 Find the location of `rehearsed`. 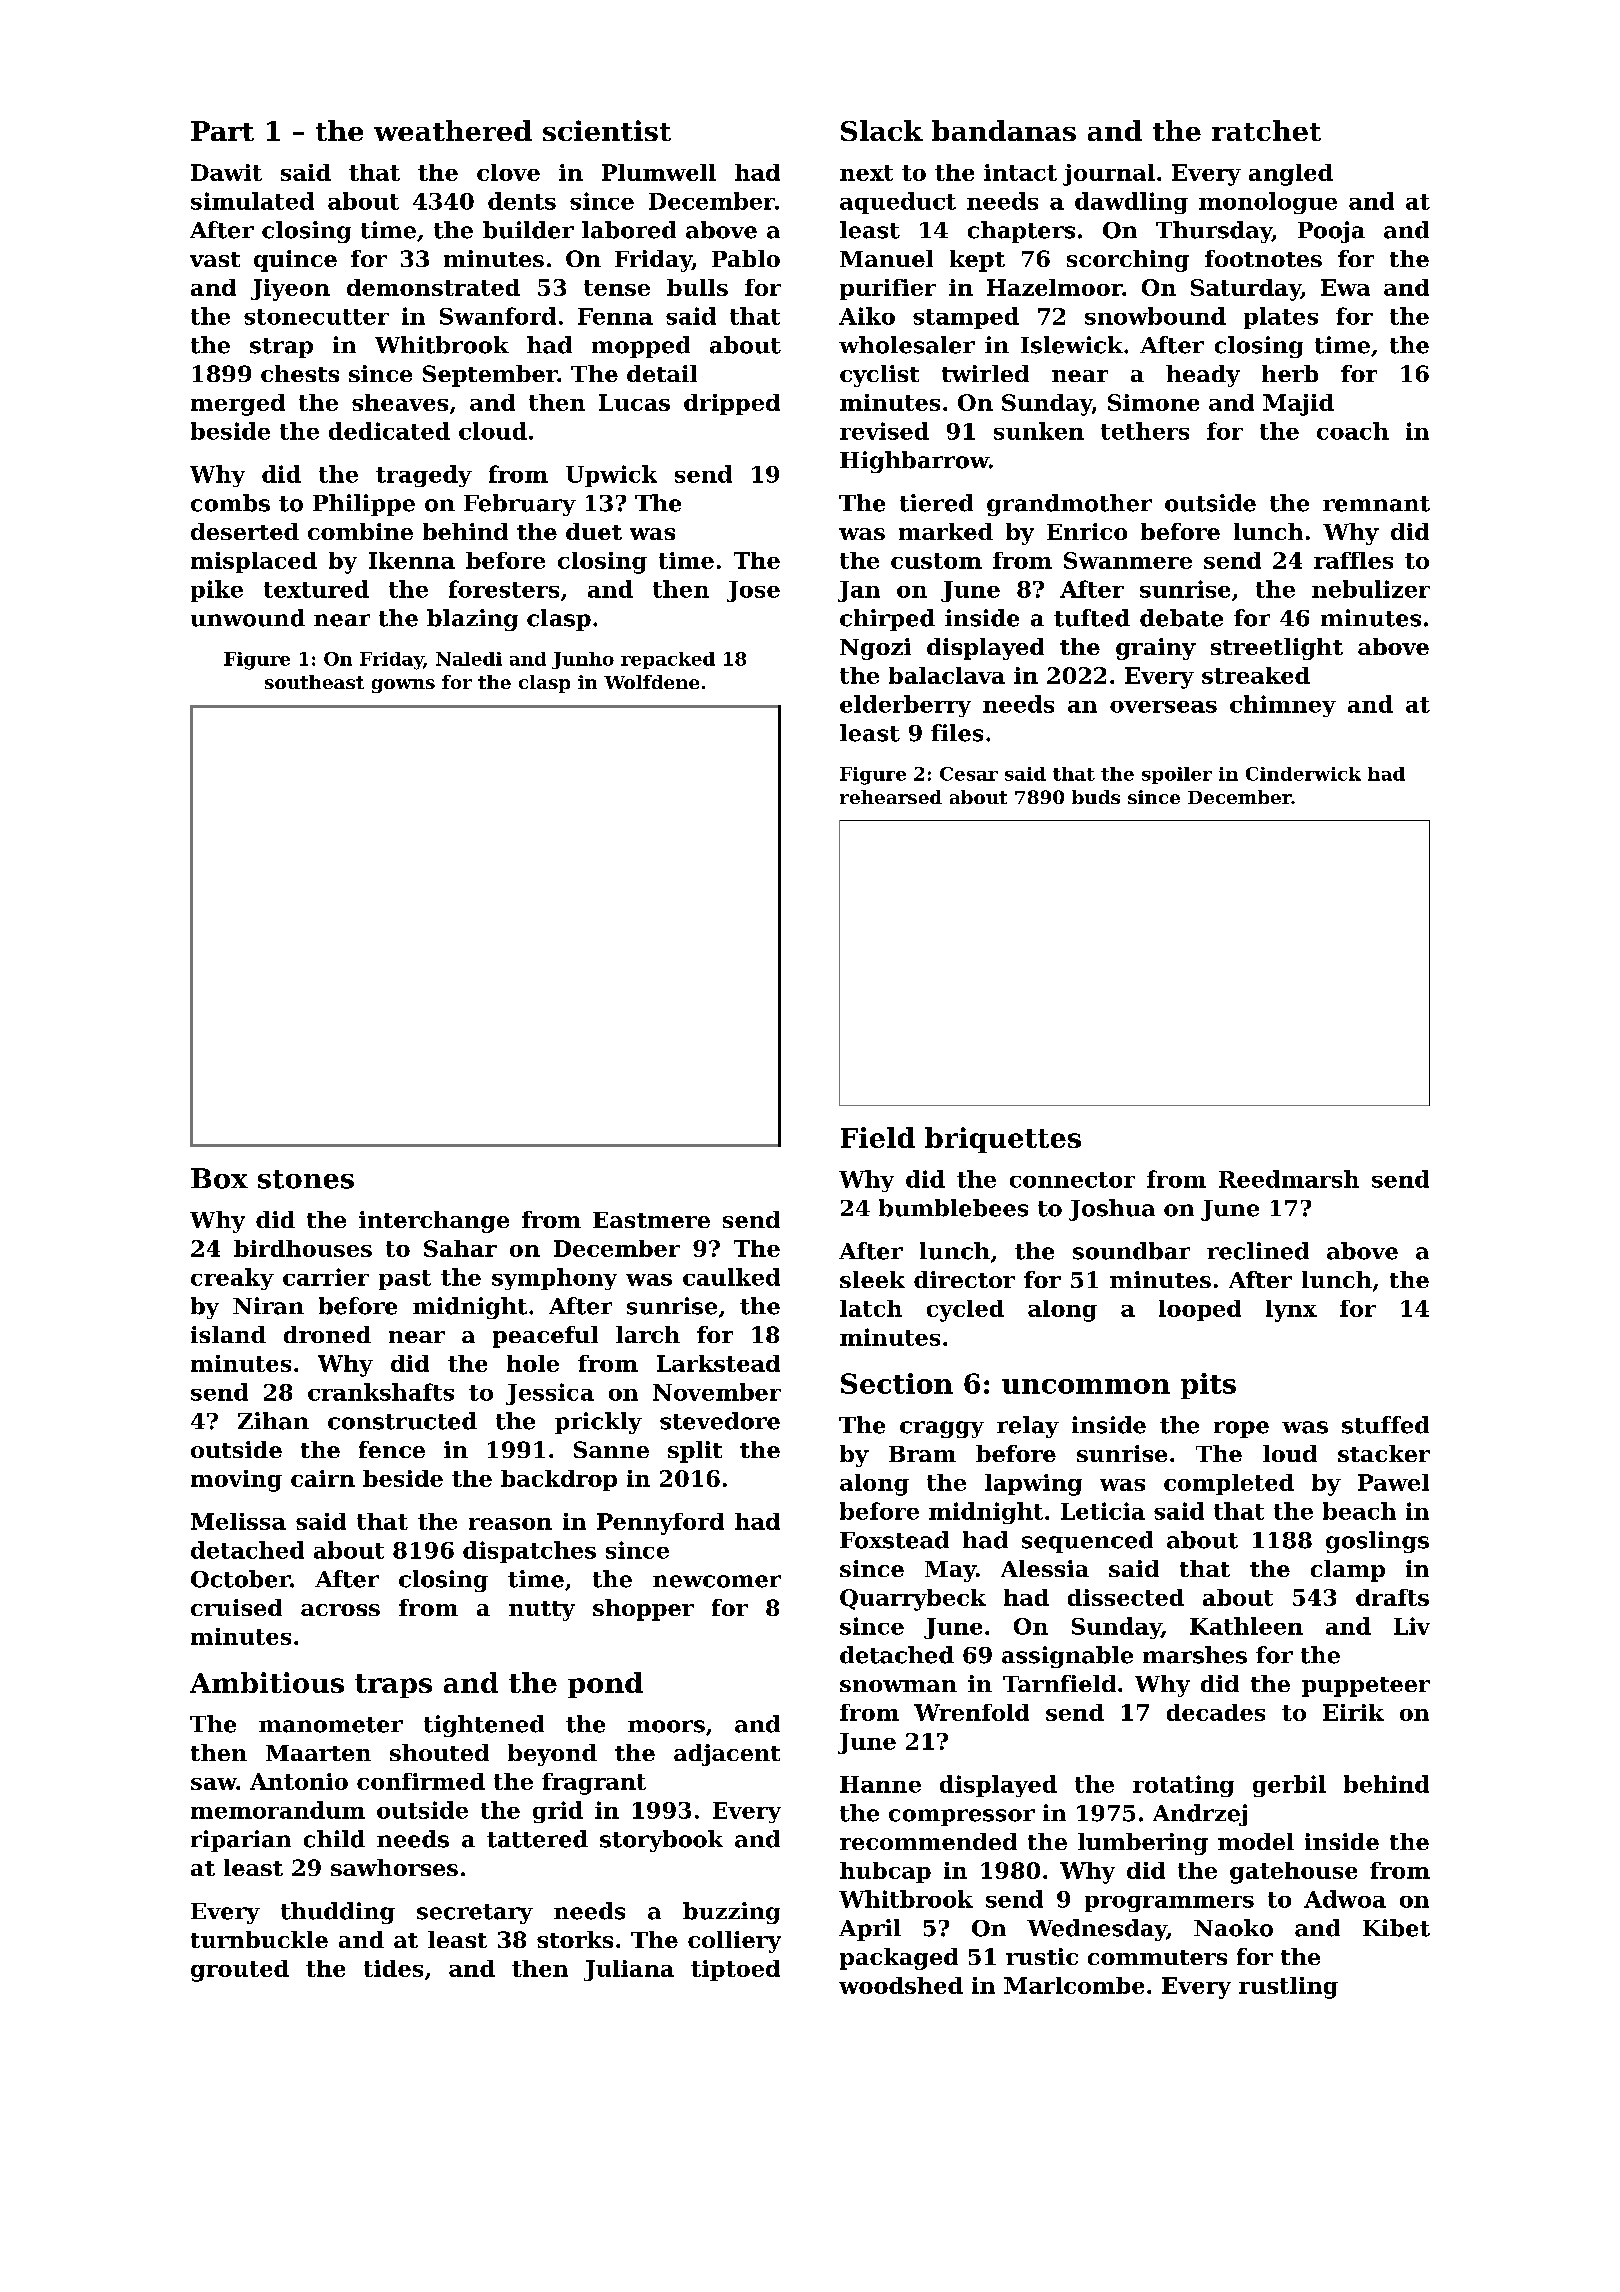

rehearsed is located at coordinates (891, 797).
